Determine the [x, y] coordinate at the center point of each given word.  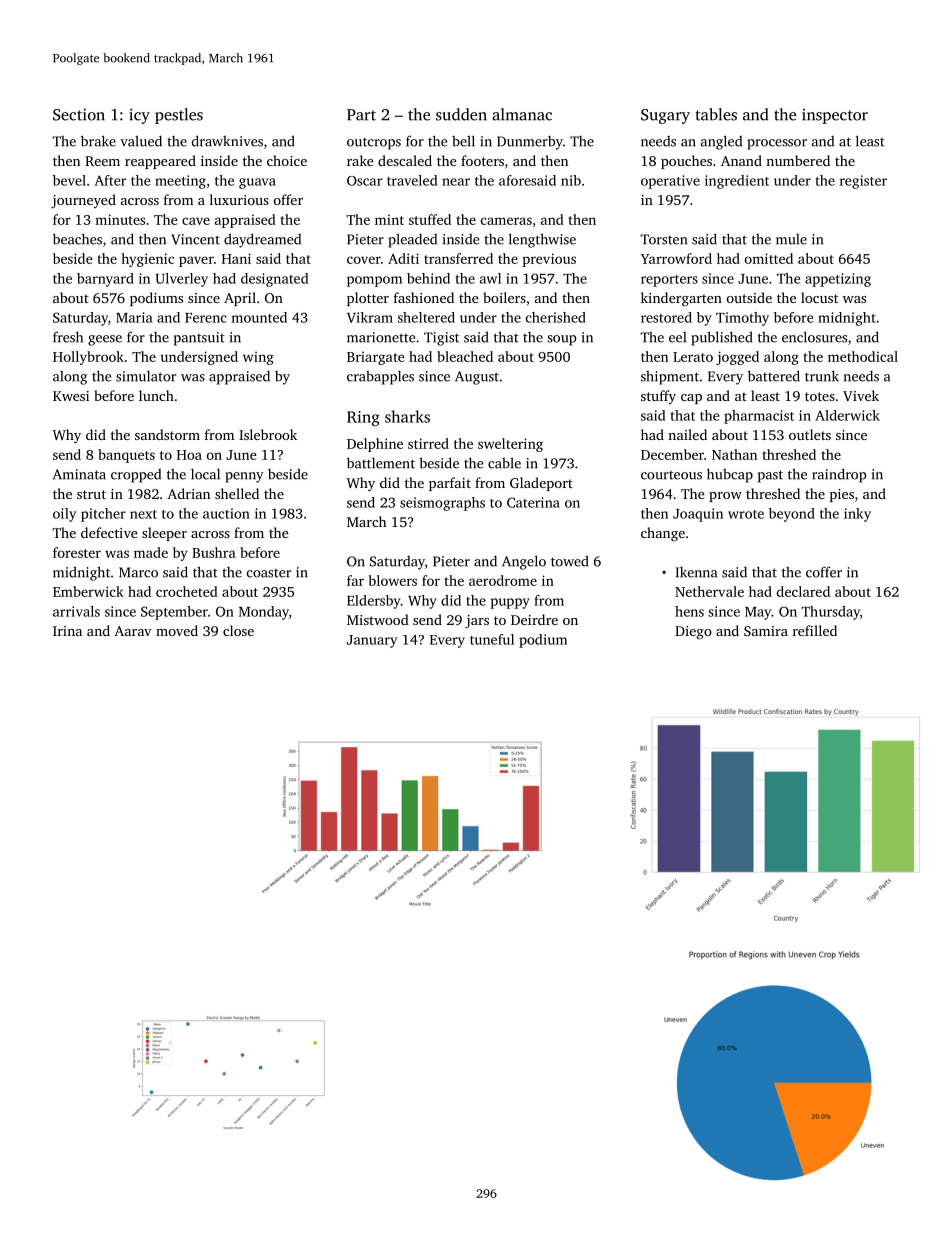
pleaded [412, 240]
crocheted [187, 591]
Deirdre [534, 619]
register [863, 182]
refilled [815, 630]
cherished [556, 317]
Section [79, 115]
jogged [737, 358]
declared [803, 591]
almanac [522, 114]
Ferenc [206, 318]
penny [244, 477]
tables [716, 114]
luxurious [239, 199]
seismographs [442, 504]
